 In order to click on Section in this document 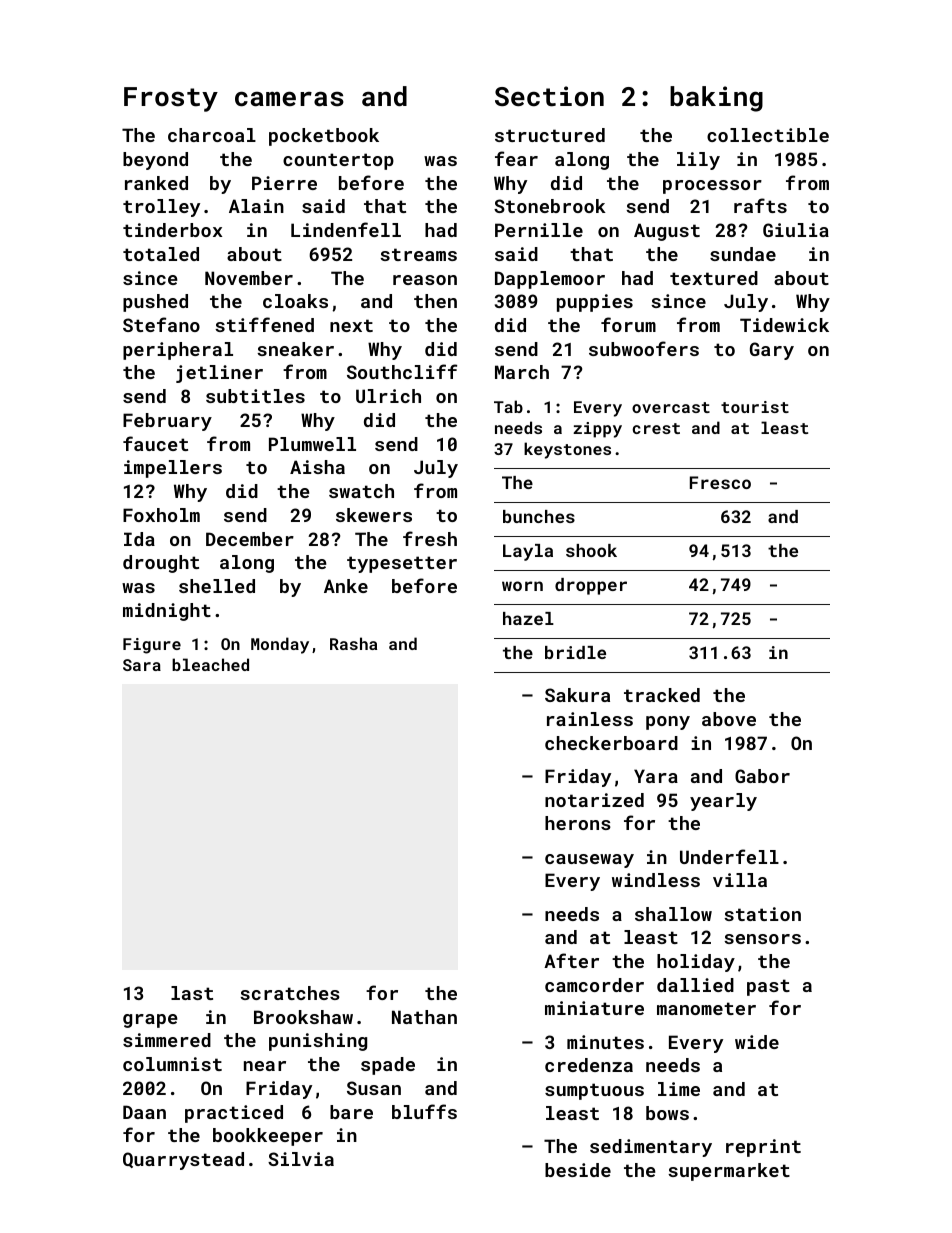, I will do `click(549, 96)`.
